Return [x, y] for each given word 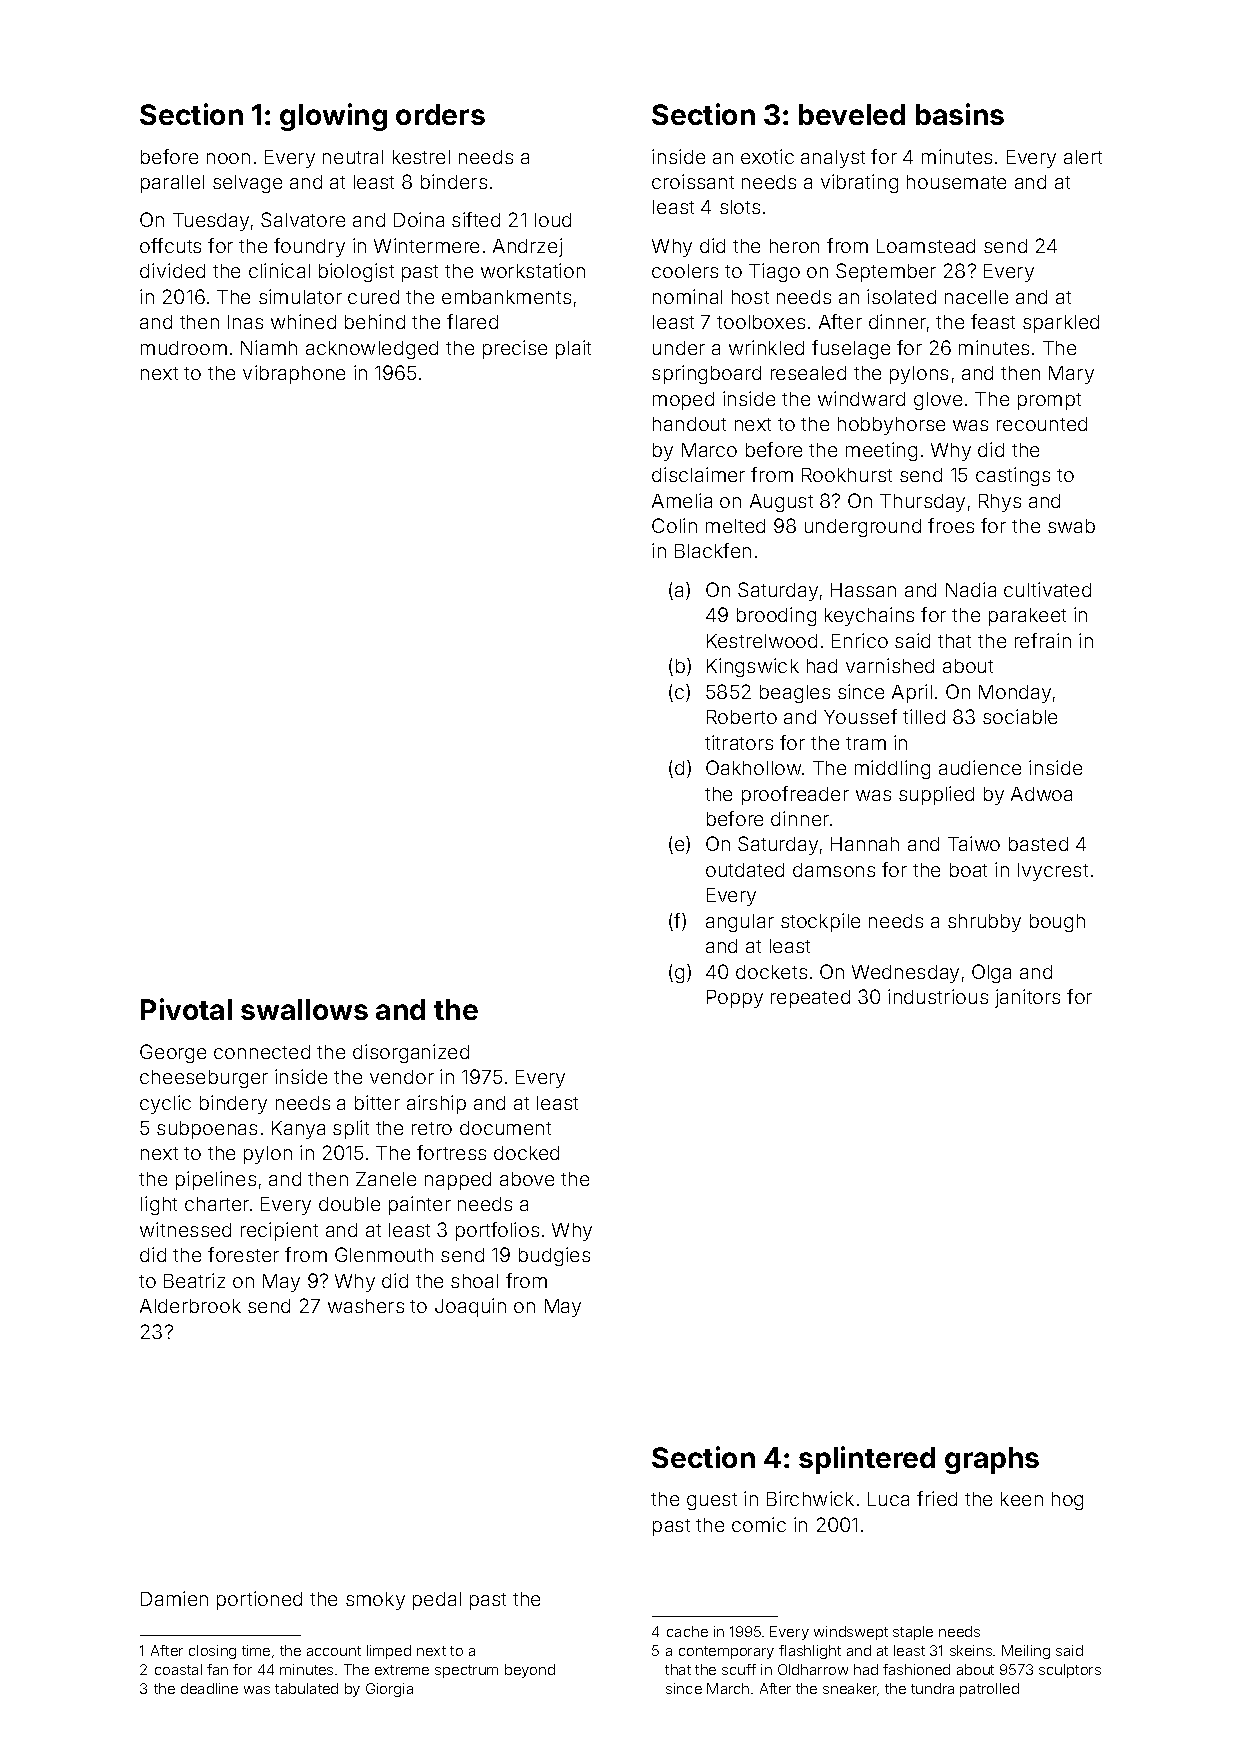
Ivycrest [1053, 872]
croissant [693, 181]
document [505, 1128]
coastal [178, 1669]
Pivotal [186, 1009]
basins [960, 114]
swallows [304, 1009]
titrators [739, 742]
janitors [1027, 998]
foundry [309, 247]
